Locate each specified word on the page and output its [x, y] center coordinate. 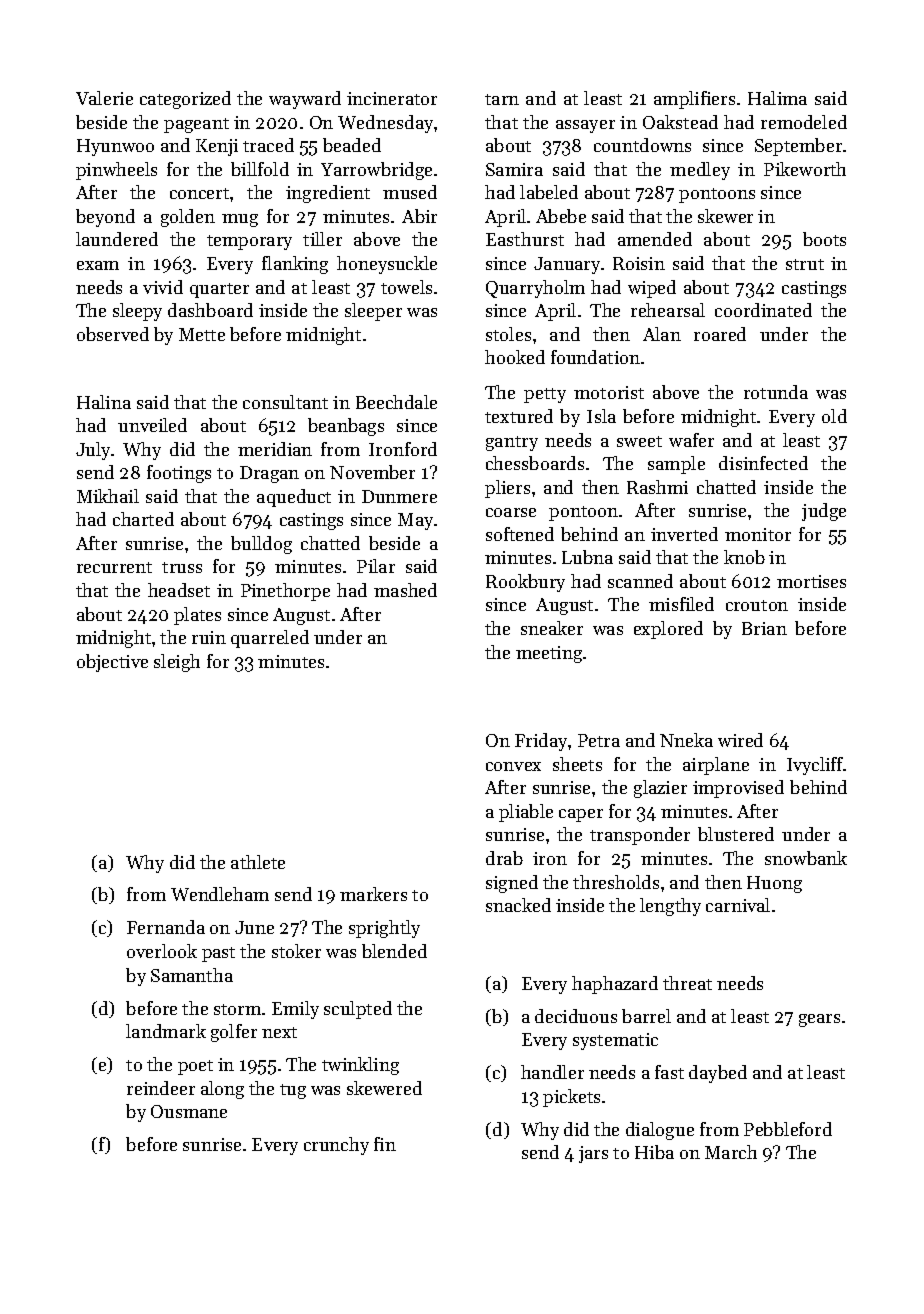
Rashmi [657, 487]
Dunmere [399, 496]
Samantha [192, 975]
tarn [502, 99]
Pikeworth [805, 169]
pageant [196, 125]
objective [112, 663]
